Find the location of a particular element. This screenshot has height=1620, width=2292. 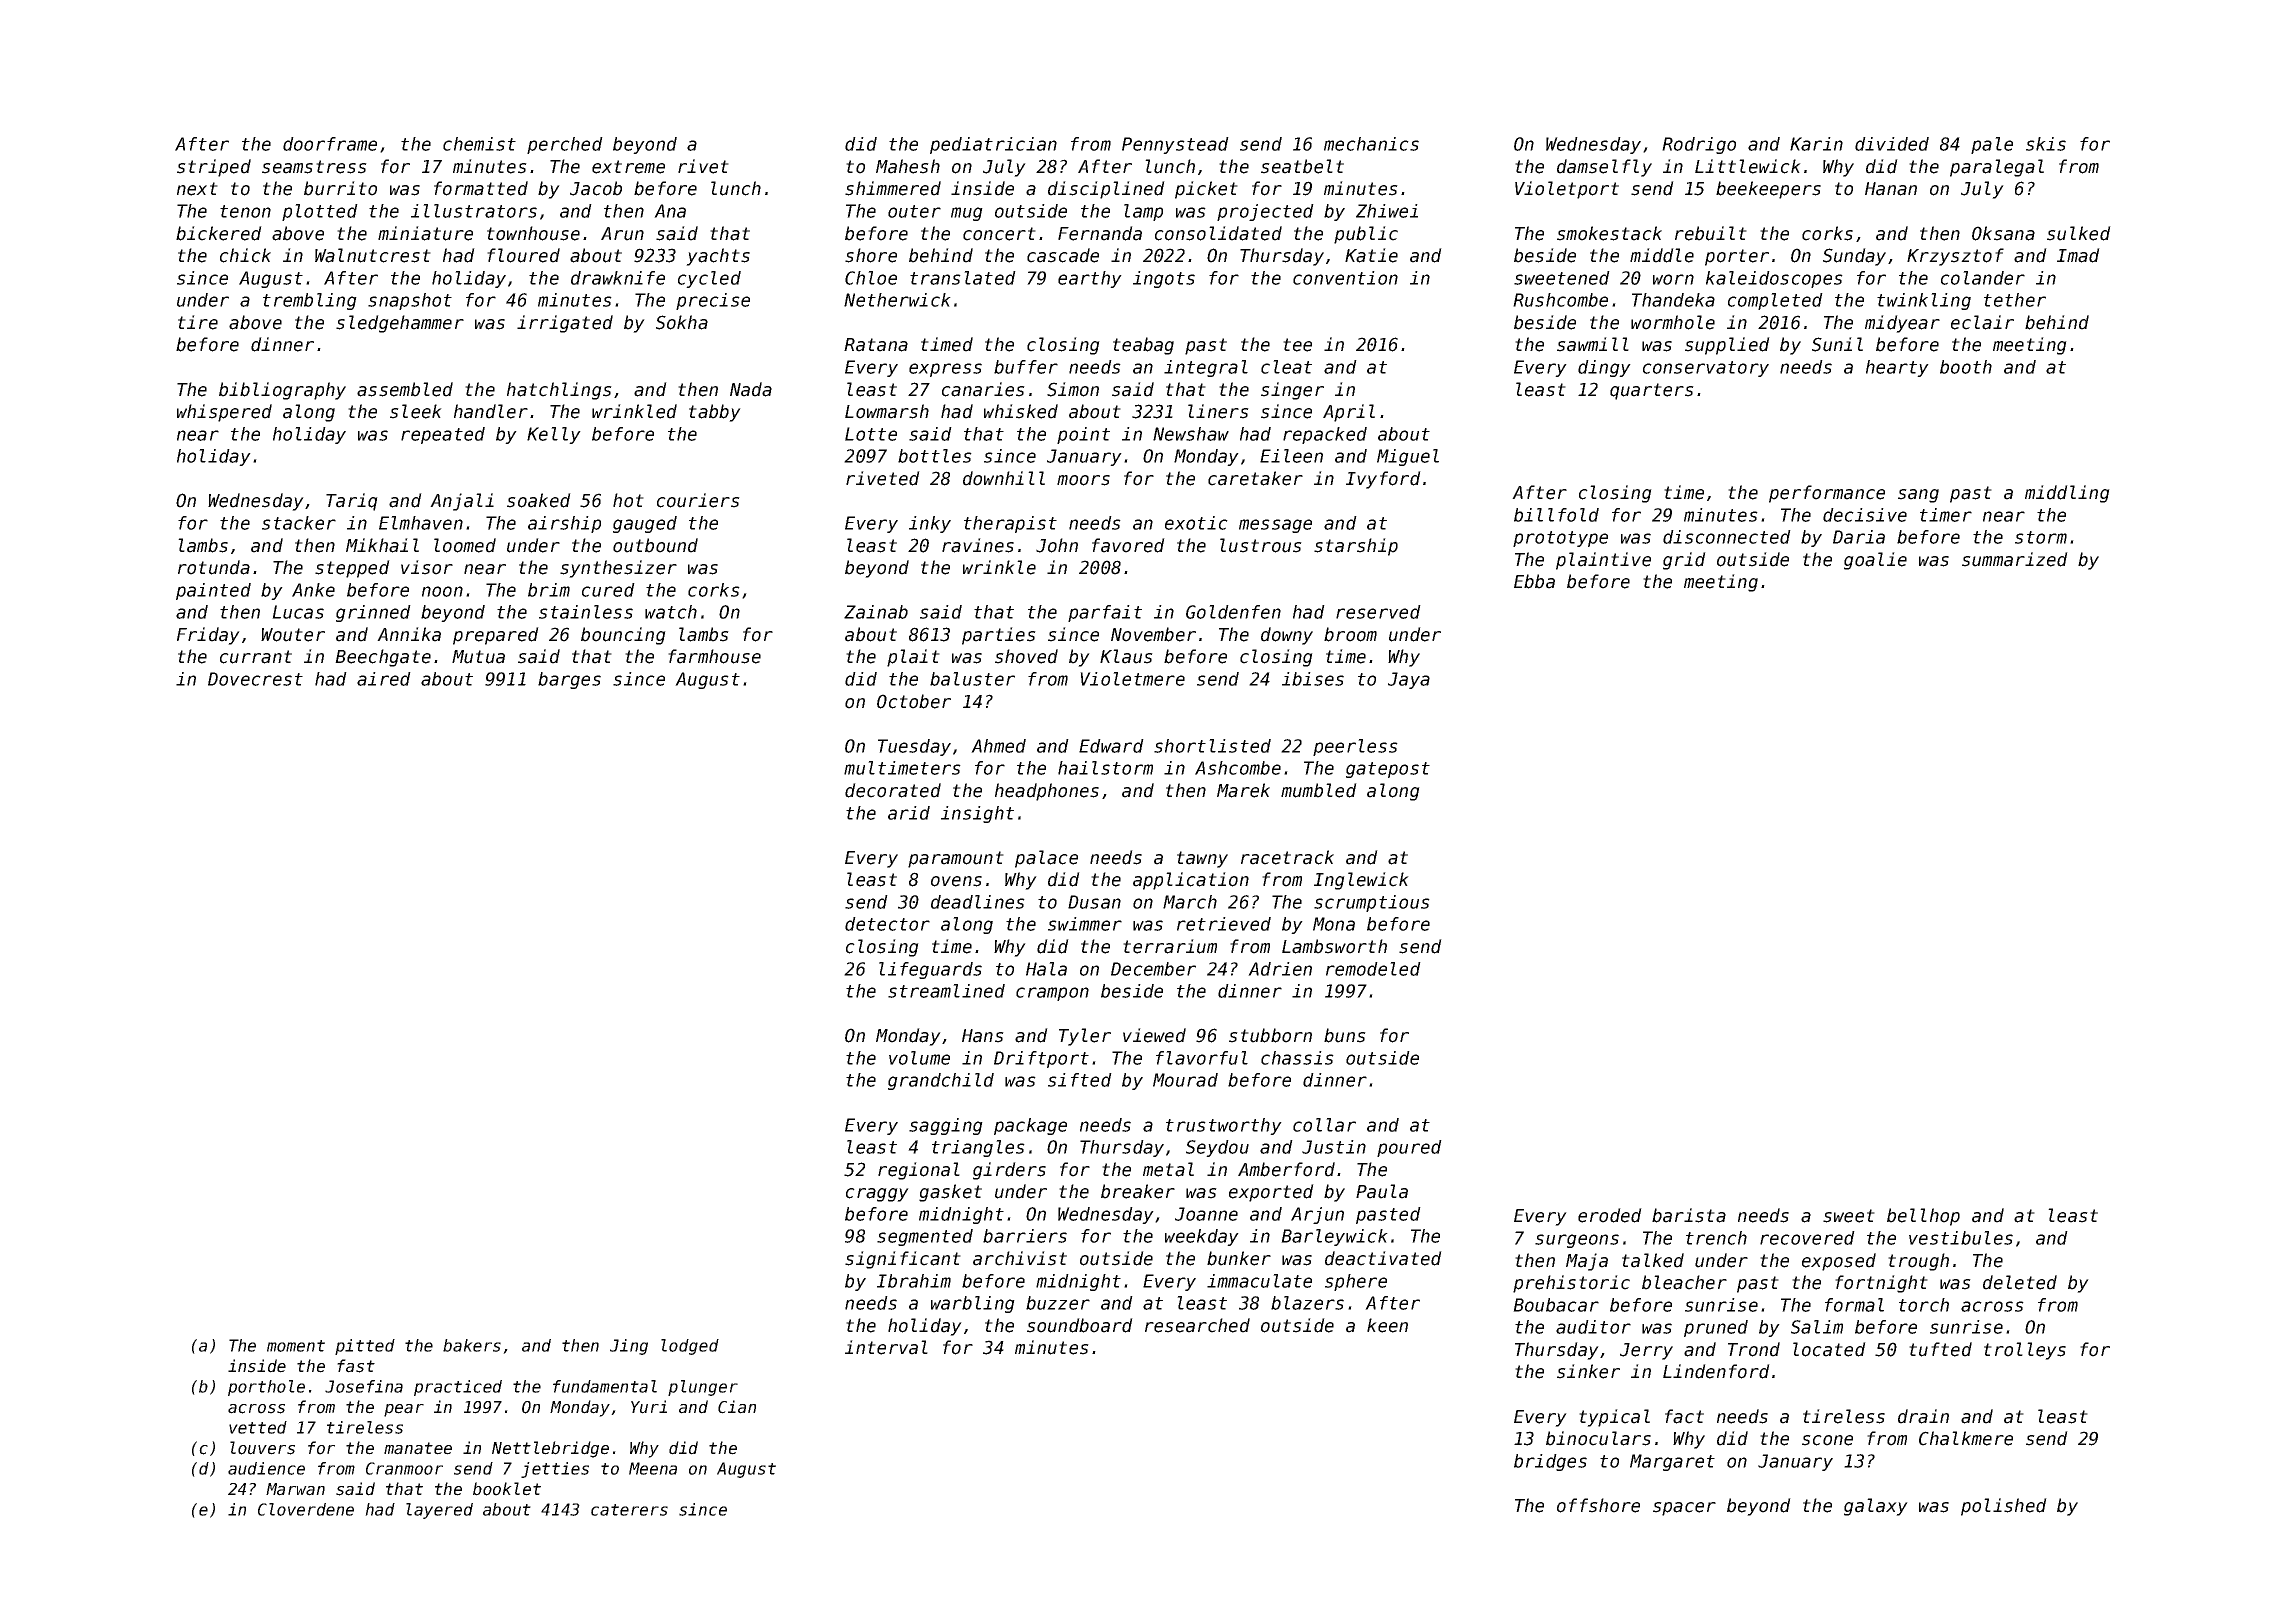

pear is located at coordinates (404, 1410).
